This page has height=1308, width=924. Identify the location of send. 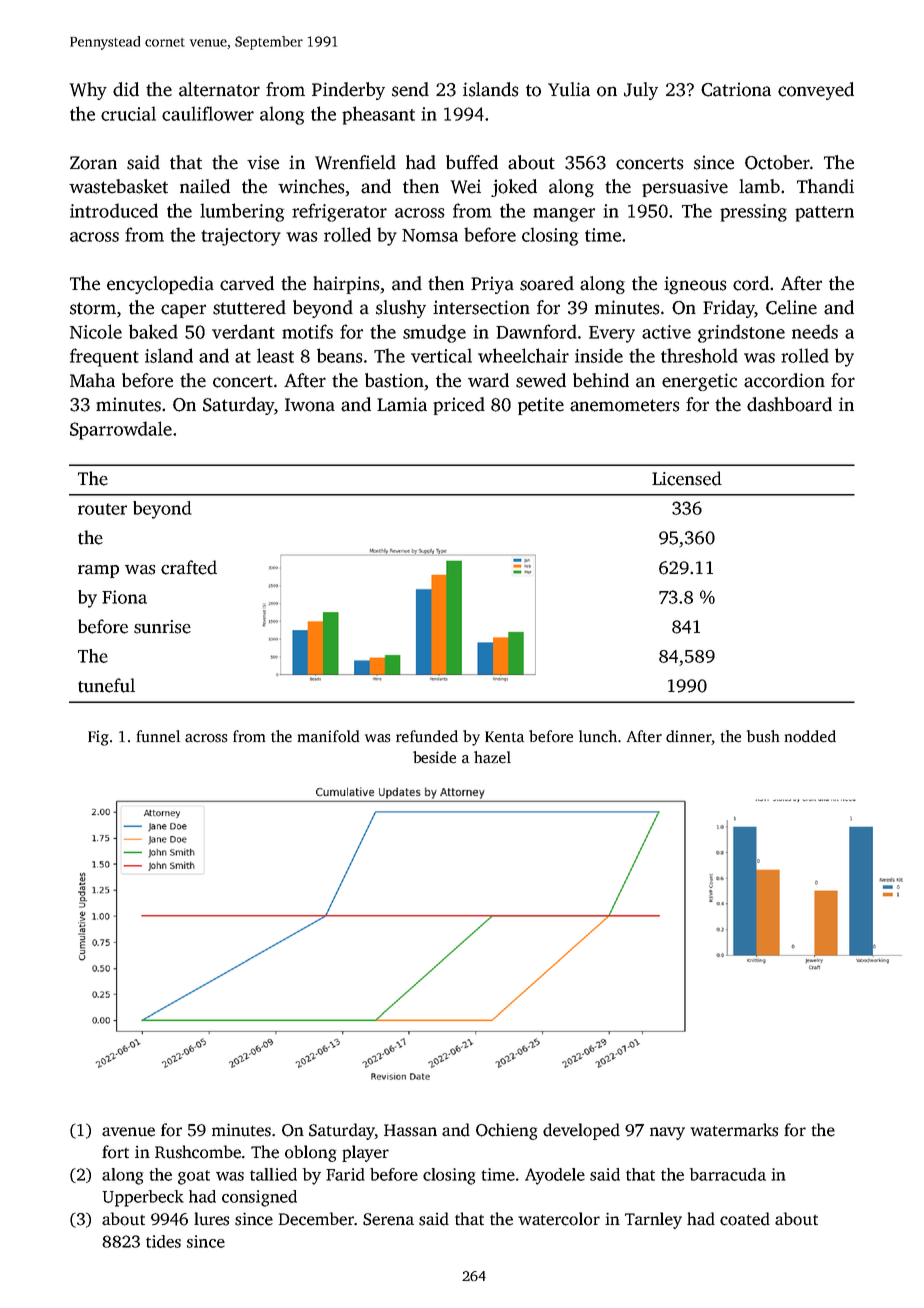
(410, 89).
